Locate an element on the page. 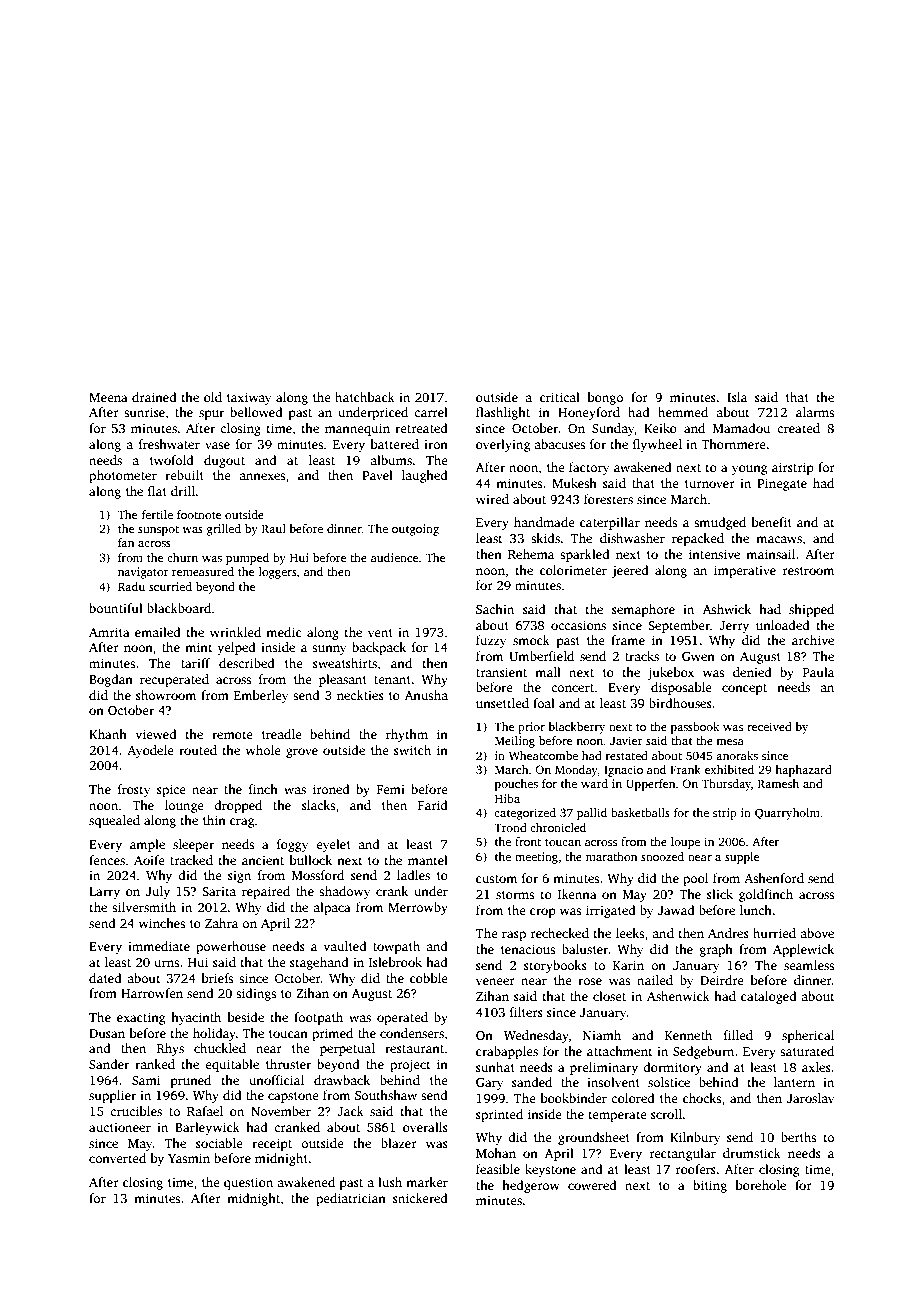 This image has width=924, height=1308. photometer is located at coordinates (123, 476).
